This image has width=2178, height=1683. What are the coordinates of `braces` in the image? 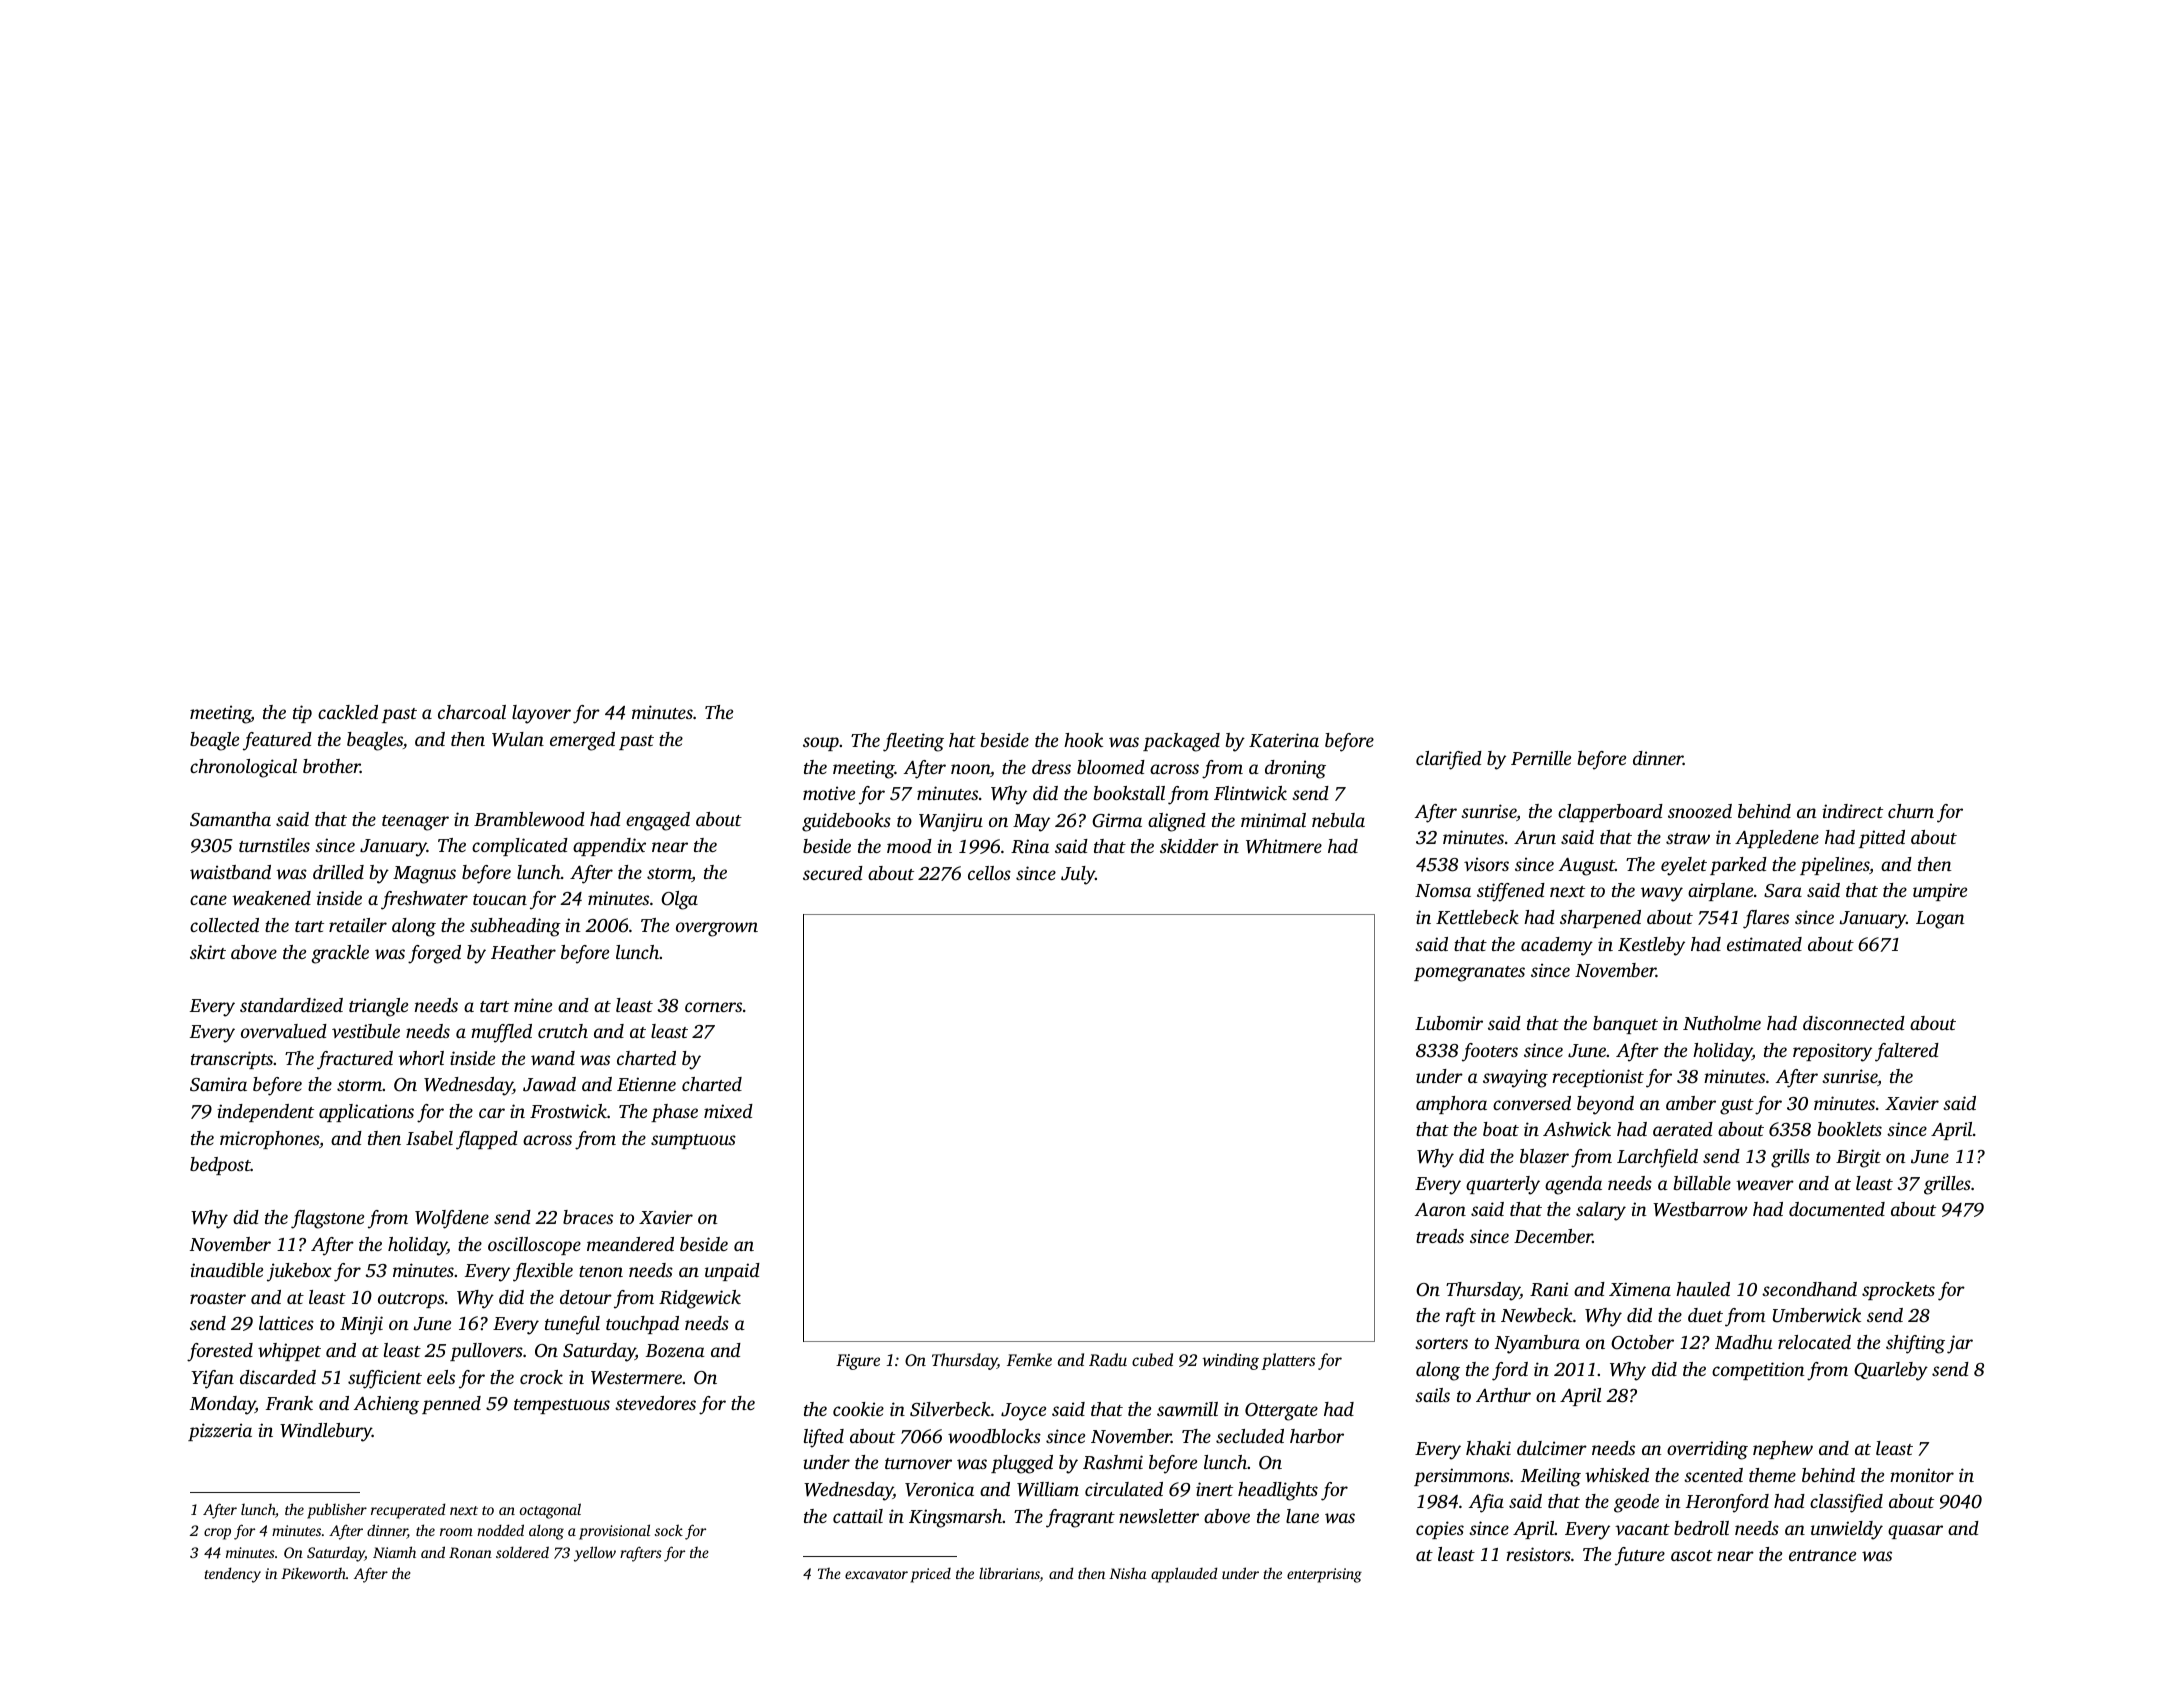 It's located at (588, 1217).
